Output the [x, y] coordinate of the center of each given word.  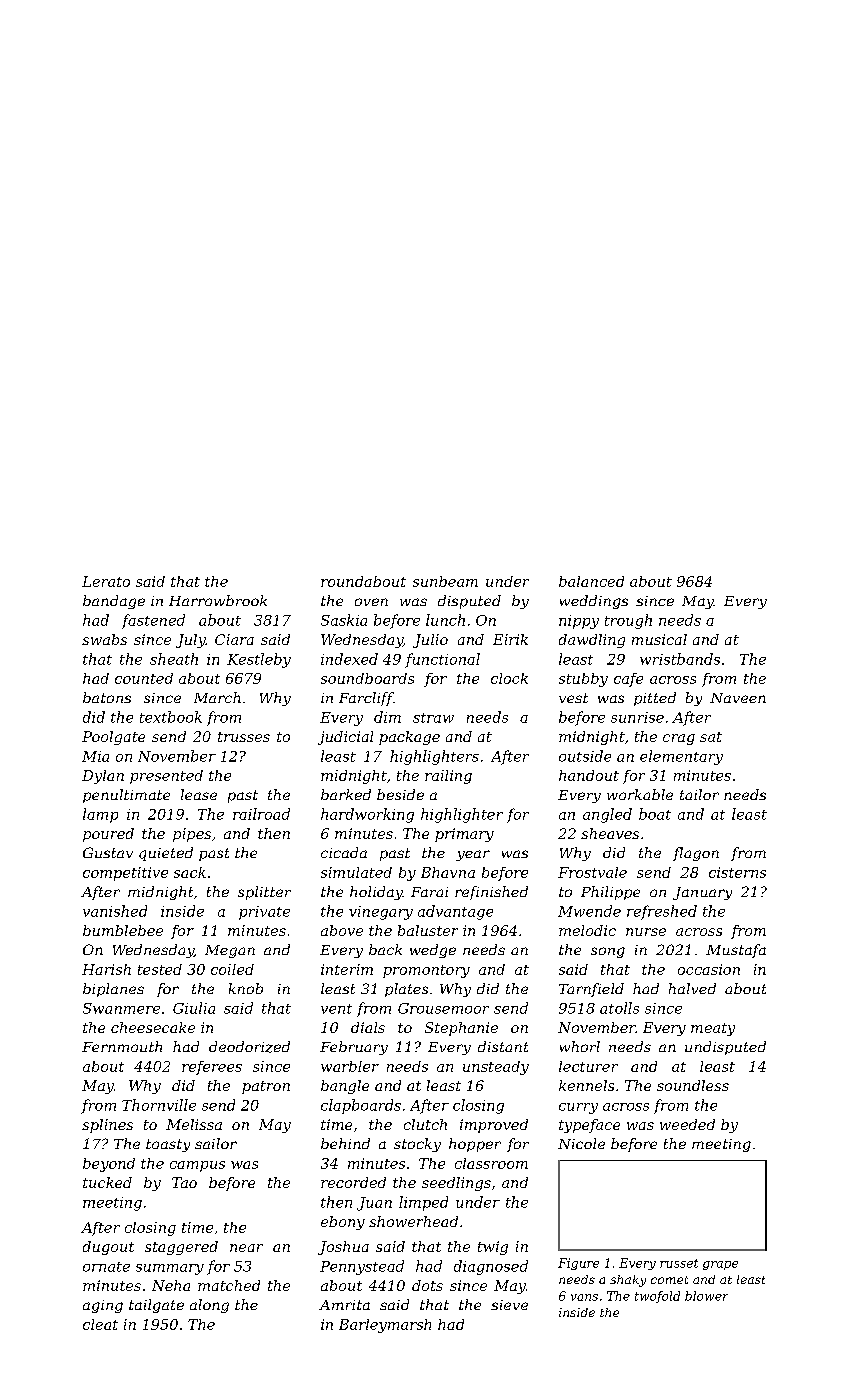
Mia [95, 756]
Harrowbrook [218, 600]
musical [659, 639]
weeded [687, 1124]
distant [503, 1046]
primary [464, 835]
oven [371, 602]
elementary [681, 757]
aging [103, 1306]
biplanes [113, 990]
